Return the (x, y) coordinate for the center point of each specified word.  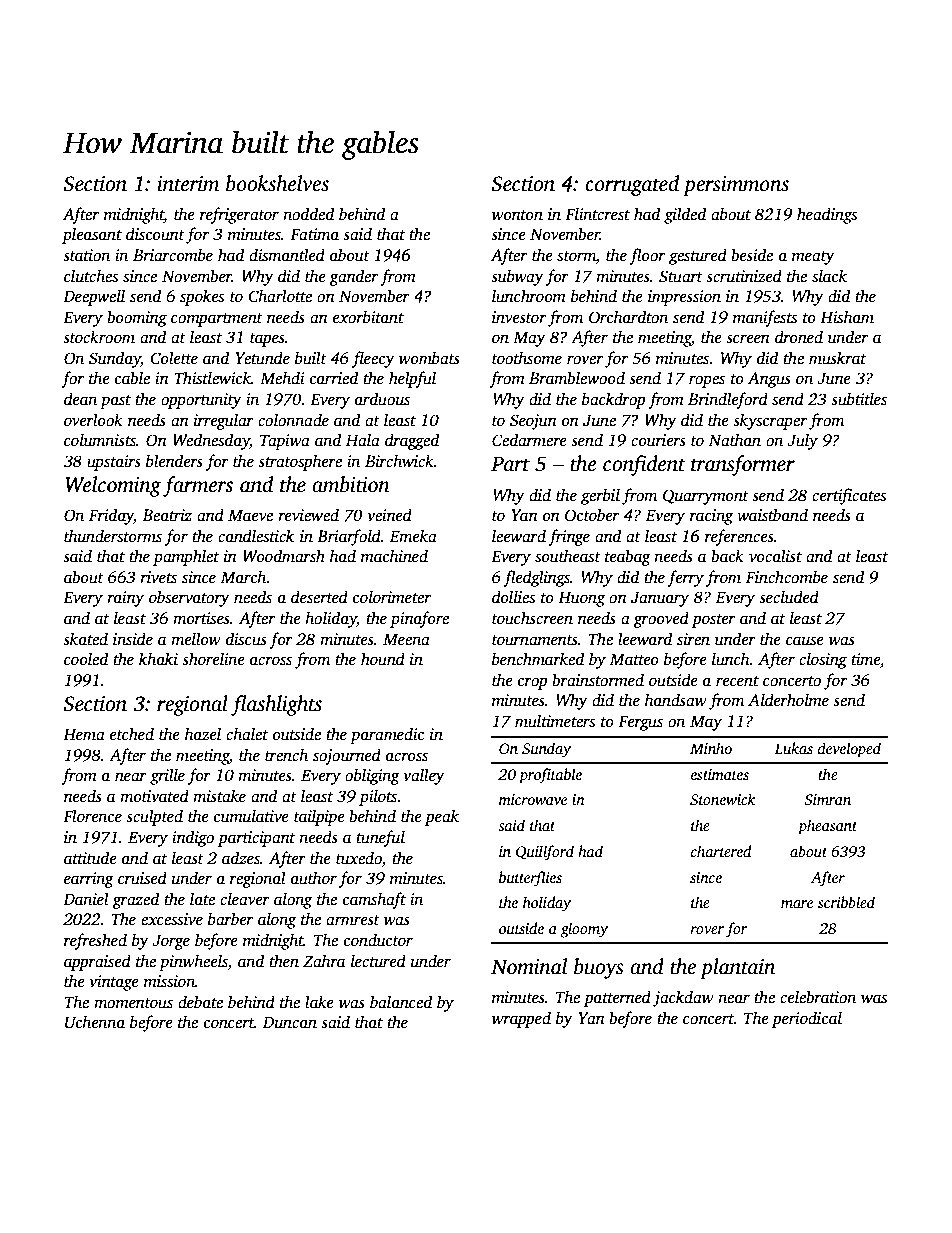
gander (353, 277)
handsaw (676, 700)
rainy (125, 599)
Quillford (545, 853)
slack (829, 276)
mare (797, 904)
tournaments (535, 640)
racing (711, 517)
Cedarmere (529, 440)
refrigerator (239, 215)
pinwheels (193, 962)
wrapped (521, 1019)
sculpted (154, 817)
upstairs (114, 463)
